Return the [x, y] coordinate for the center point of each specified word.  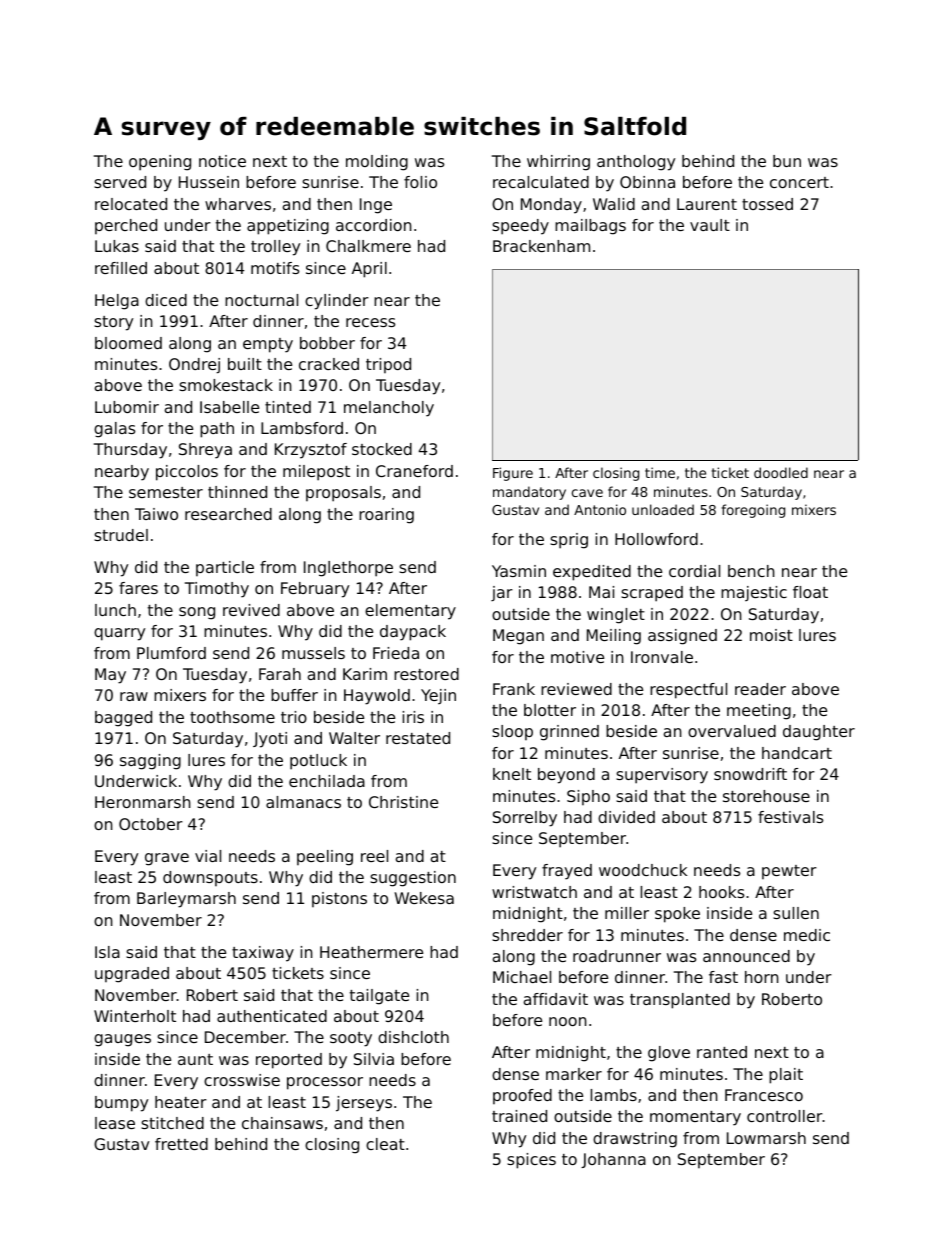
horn [762, 977]
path [217, 430]
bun [787, 161]
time [660, 472]
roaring [386, 516]
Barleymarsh [186, 900]
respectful [688, 691]
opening [160, 163]
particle [225, 568]
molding [377, 163]
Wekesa [424, 898]
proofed [522, 1096]
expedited [592, 573]
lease [115, 1123]
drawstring [635, 1140]
